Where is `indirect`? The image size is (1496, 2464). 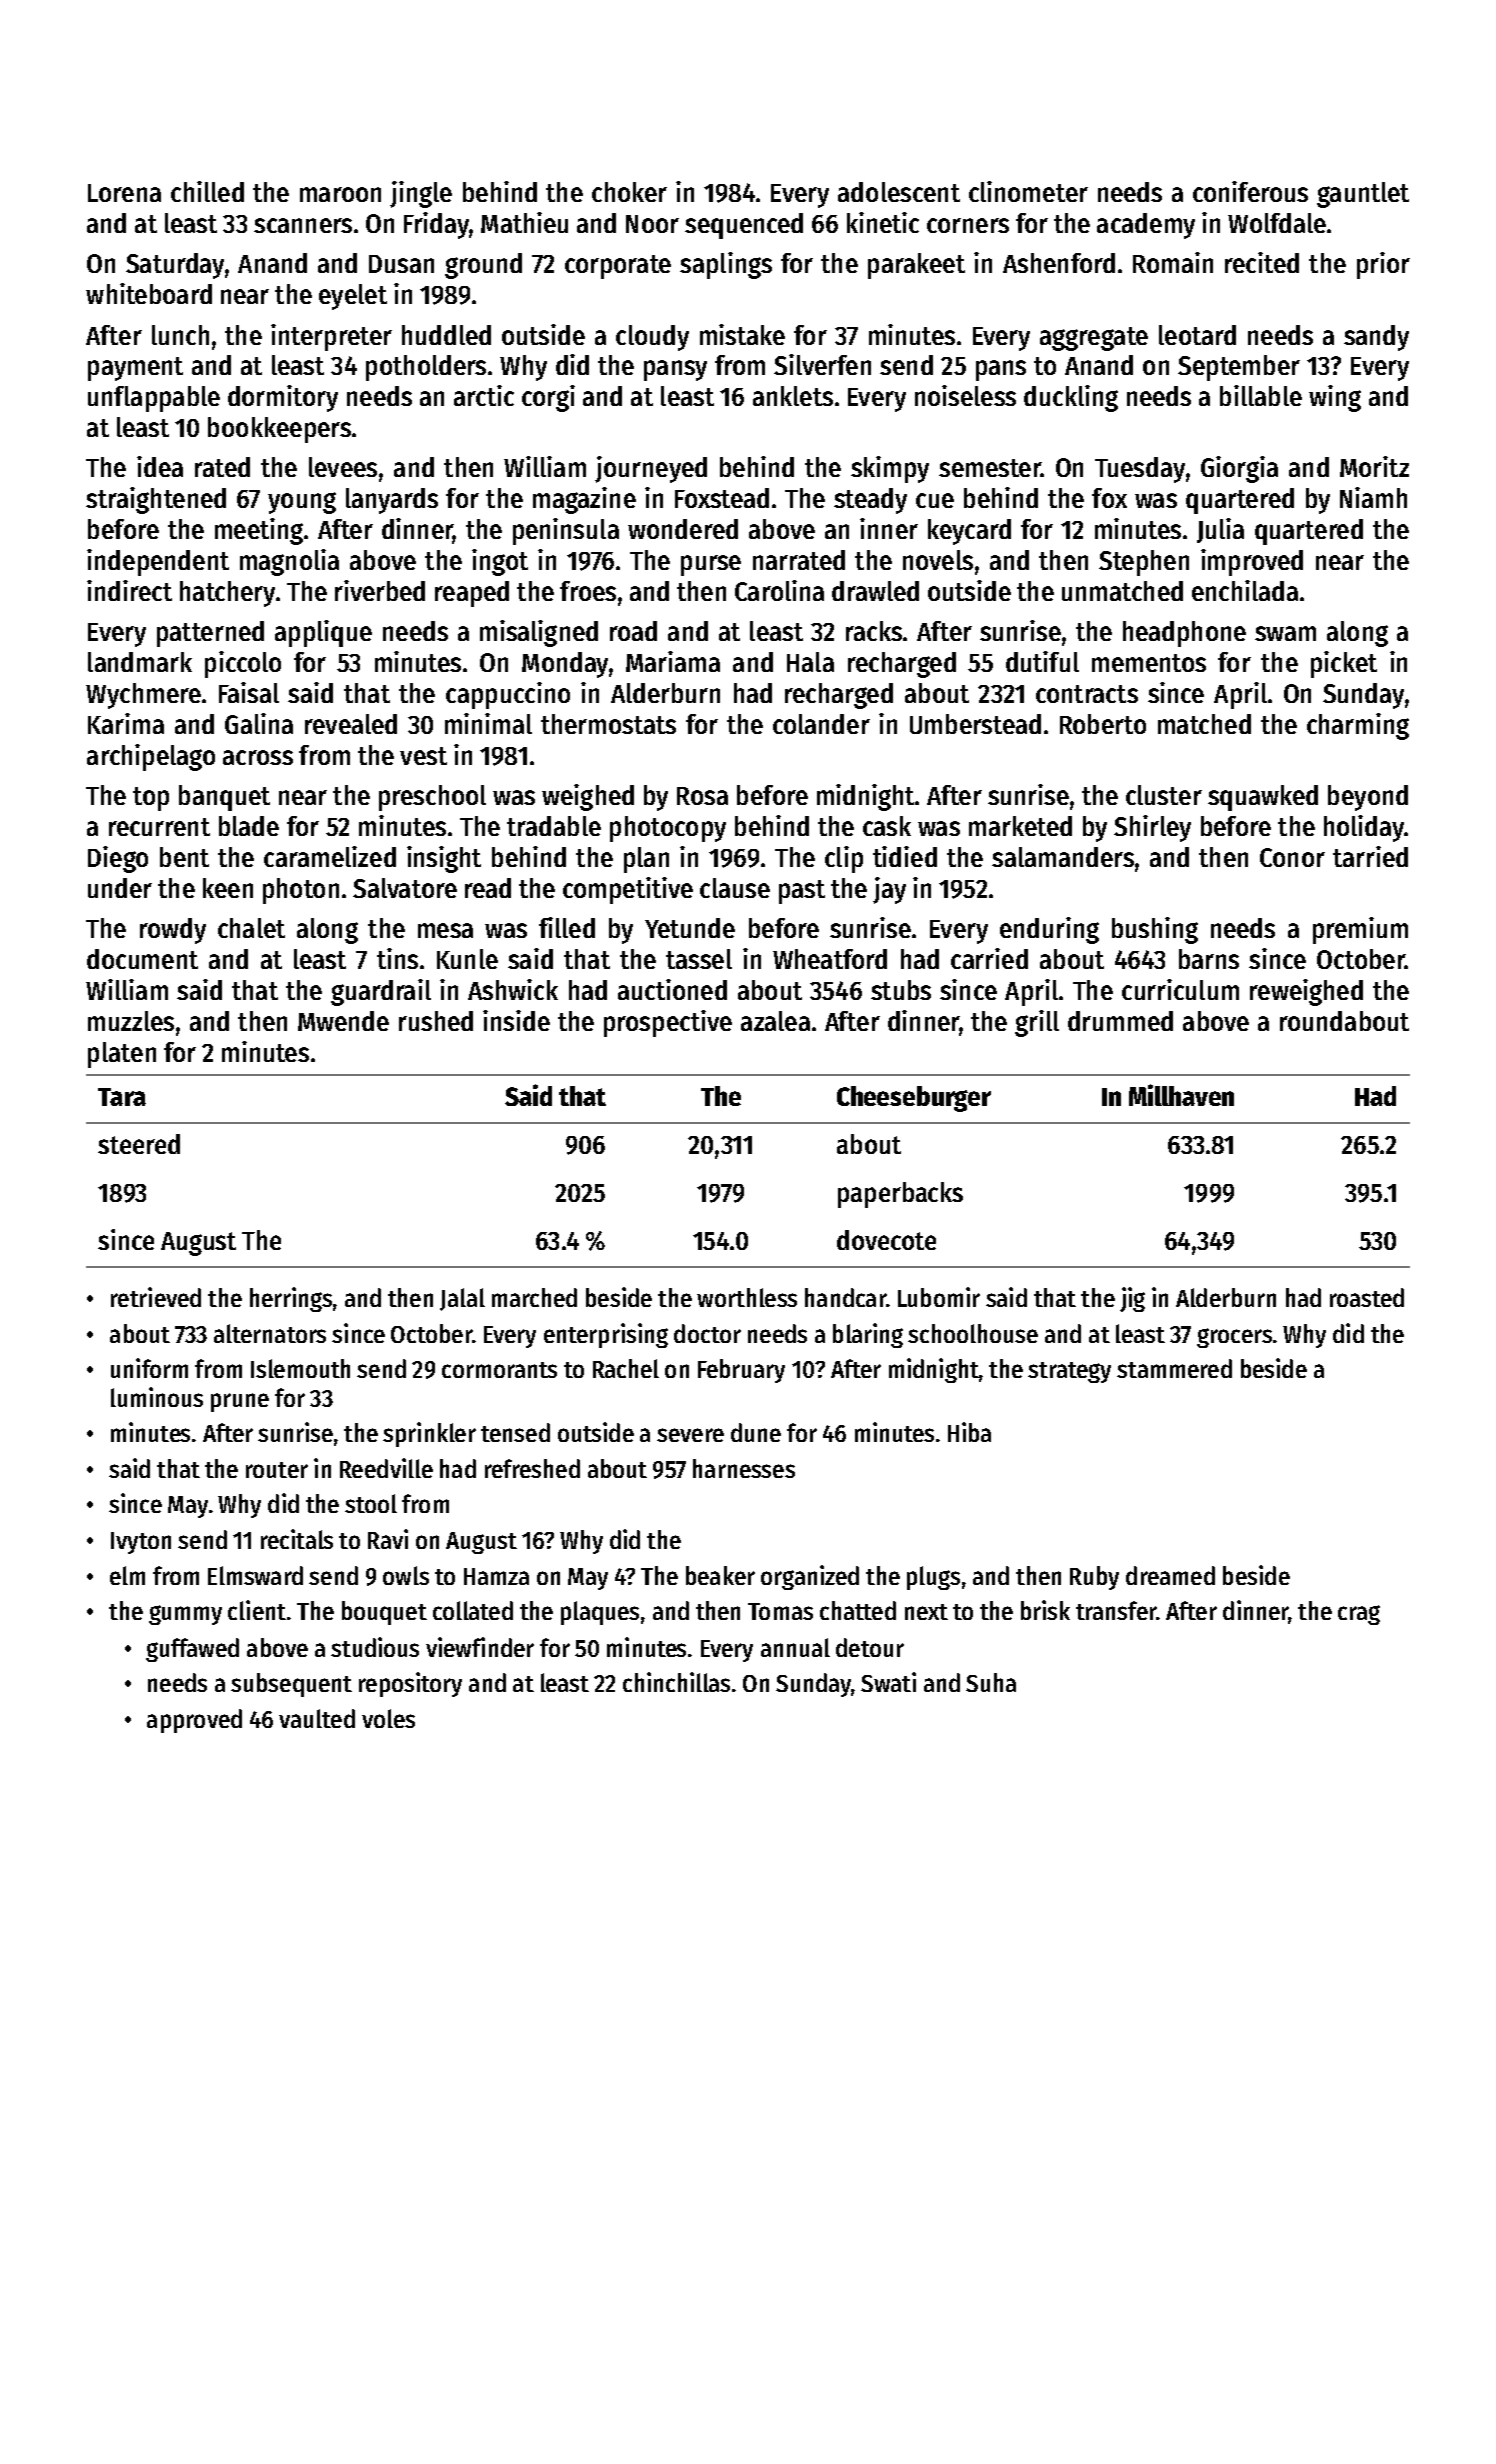
indirect is located at coordinates (129, 590).
